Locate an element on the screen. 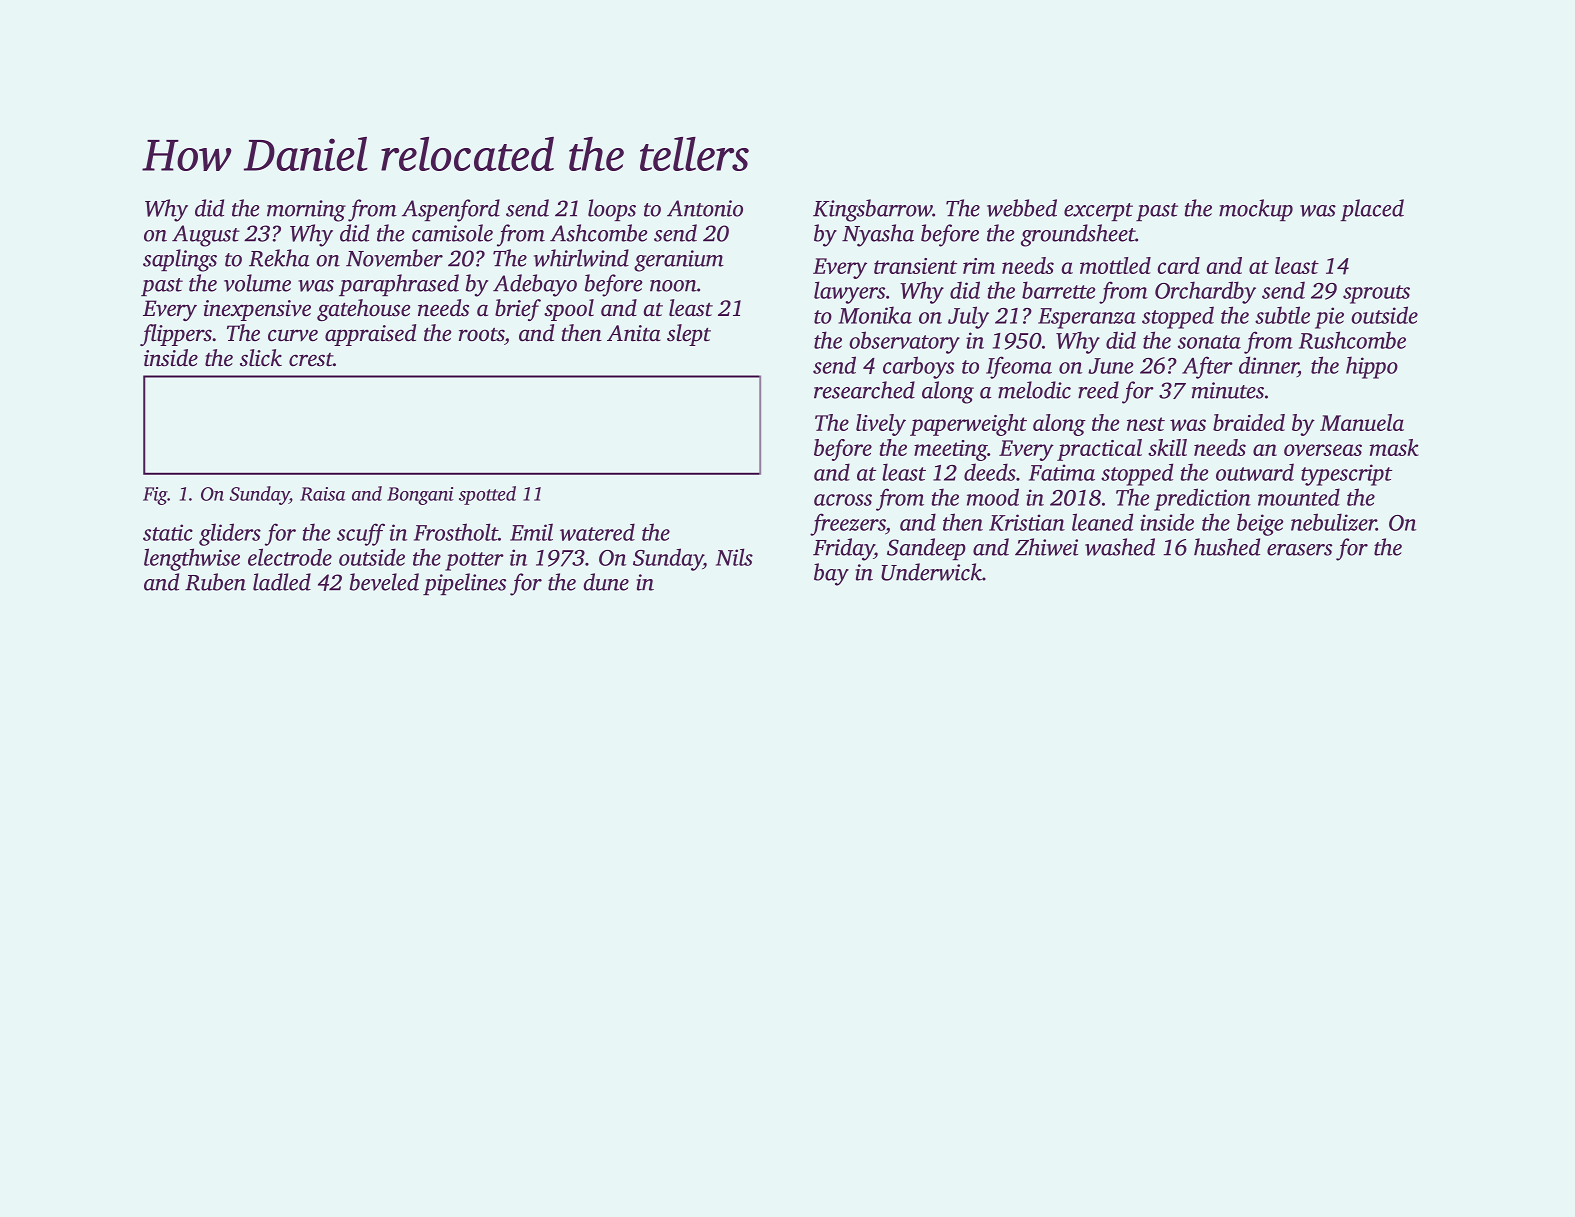  electrode is located at coordinates (290, 557).
